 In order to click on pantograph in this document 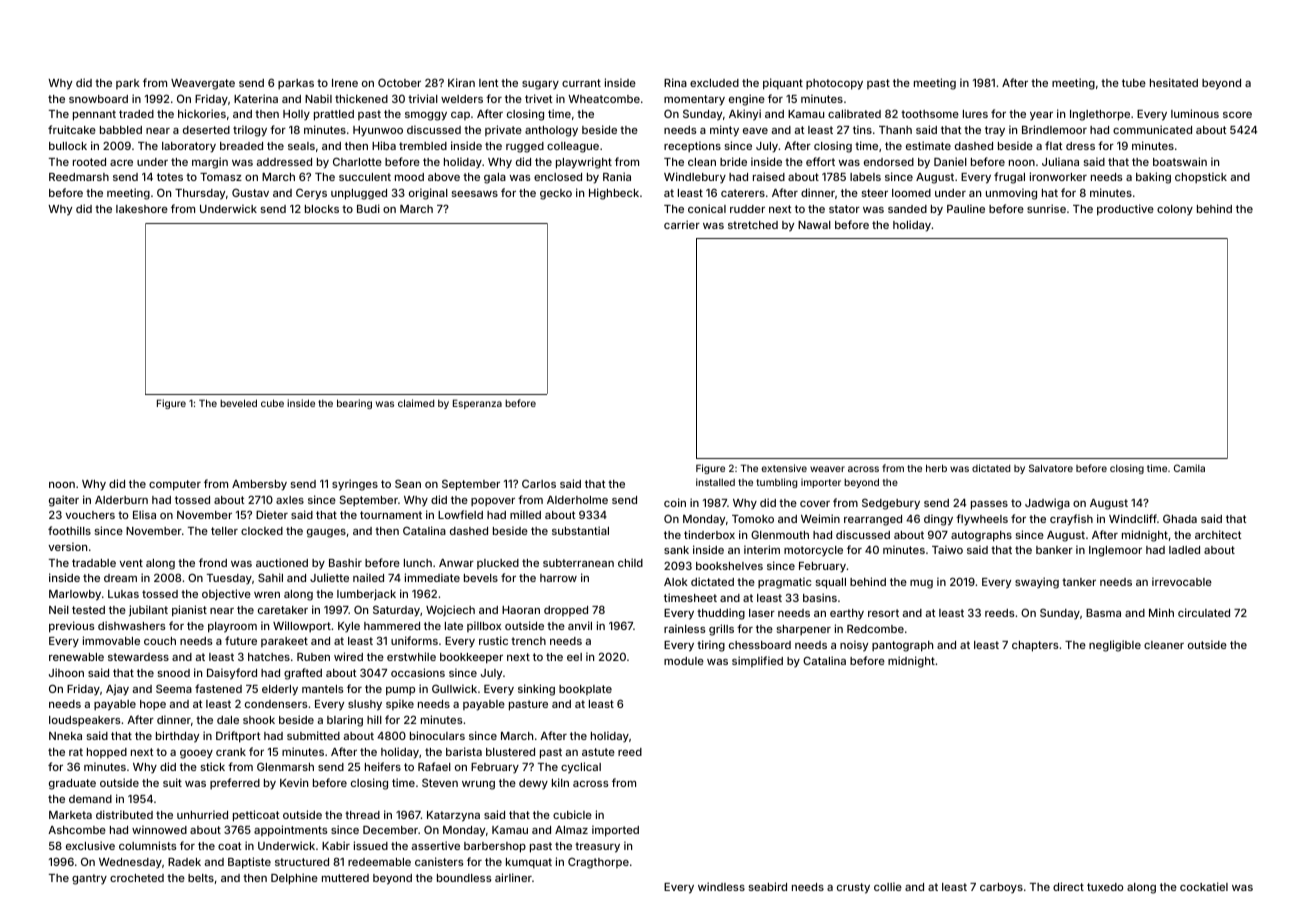, I will do `click(902, 646)`.
